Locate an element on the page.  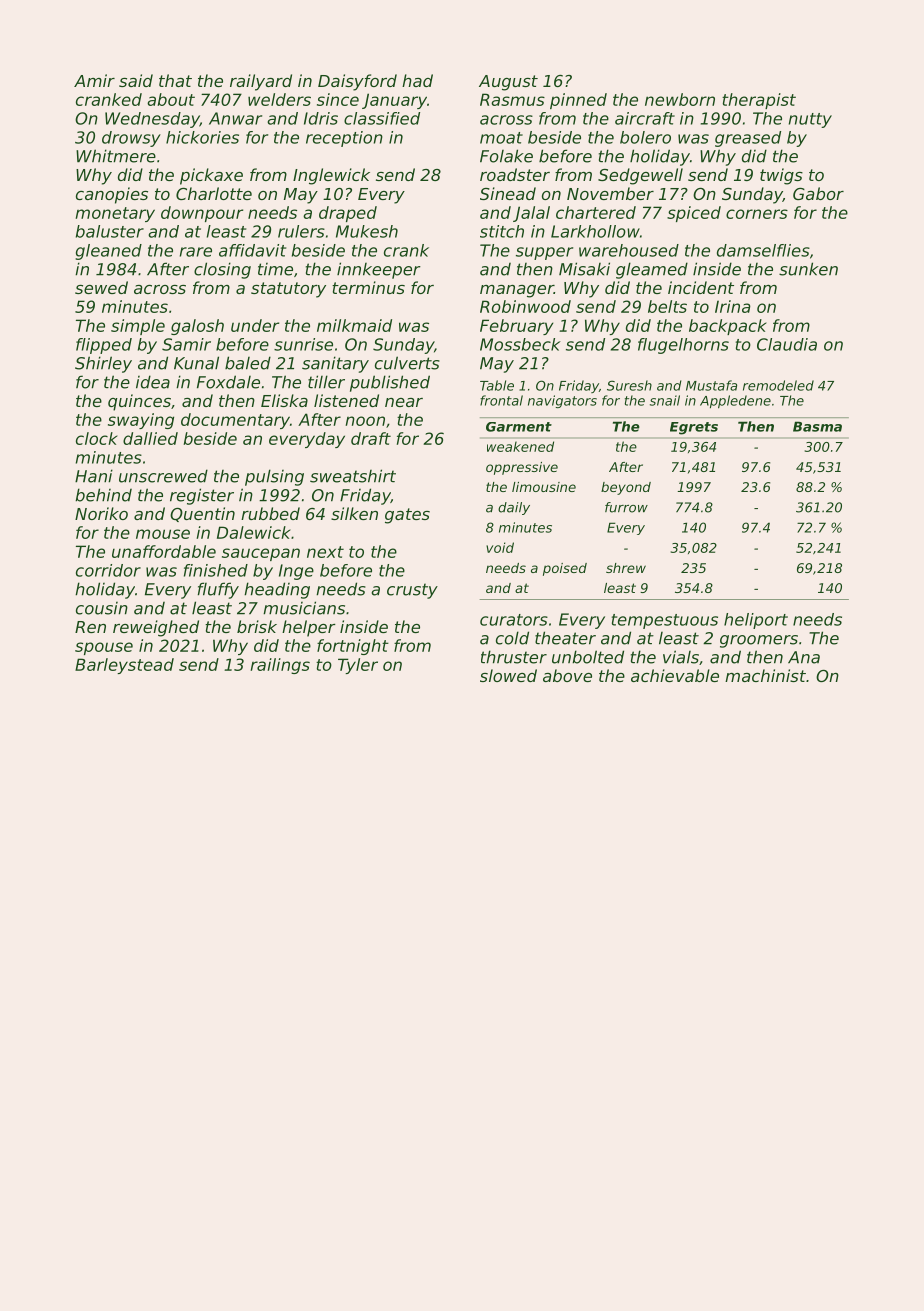
Larkhollow is located at coordinates (595, 231).
